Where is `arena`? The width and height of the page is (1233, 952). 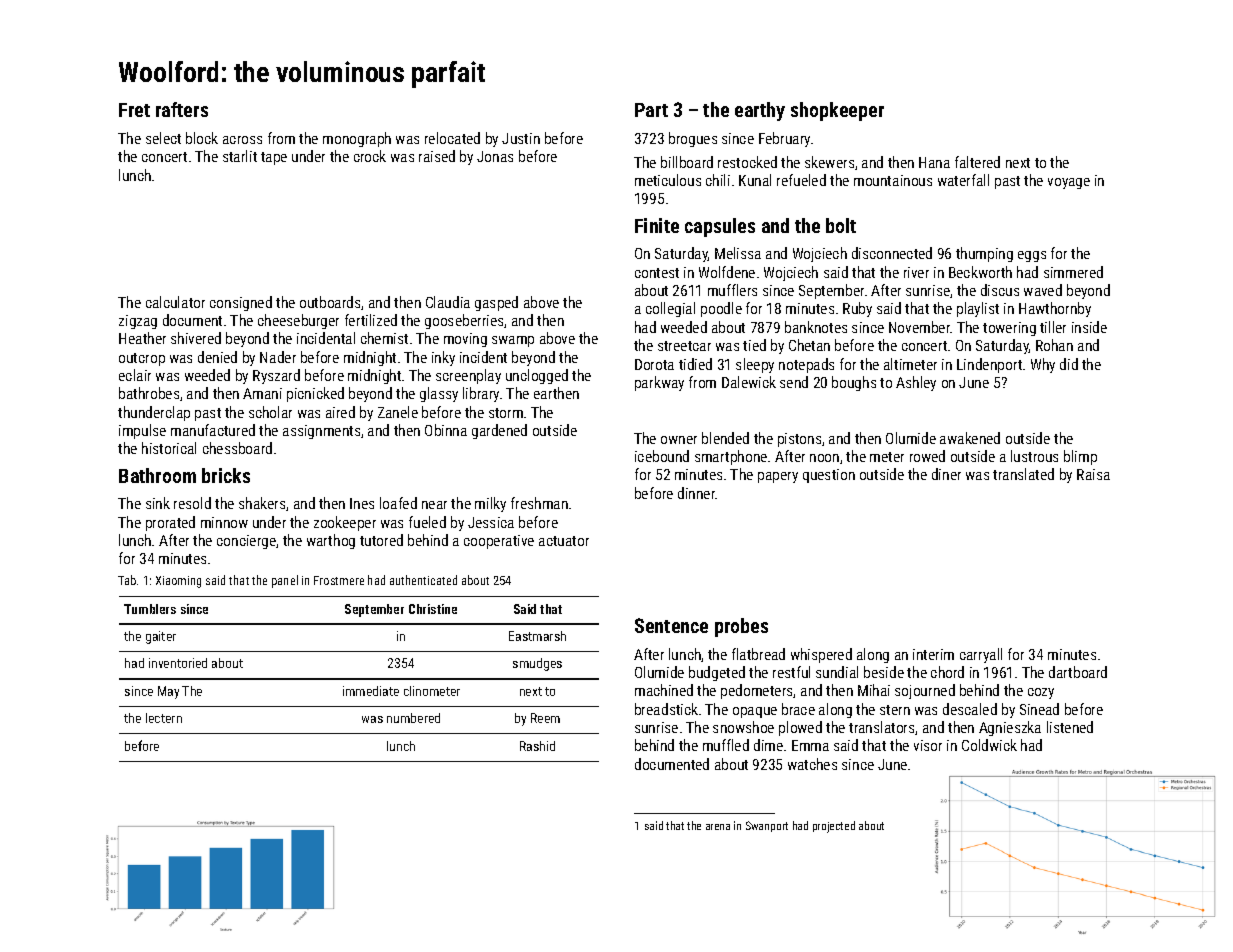
arena is located at coordinates (718, 827).
